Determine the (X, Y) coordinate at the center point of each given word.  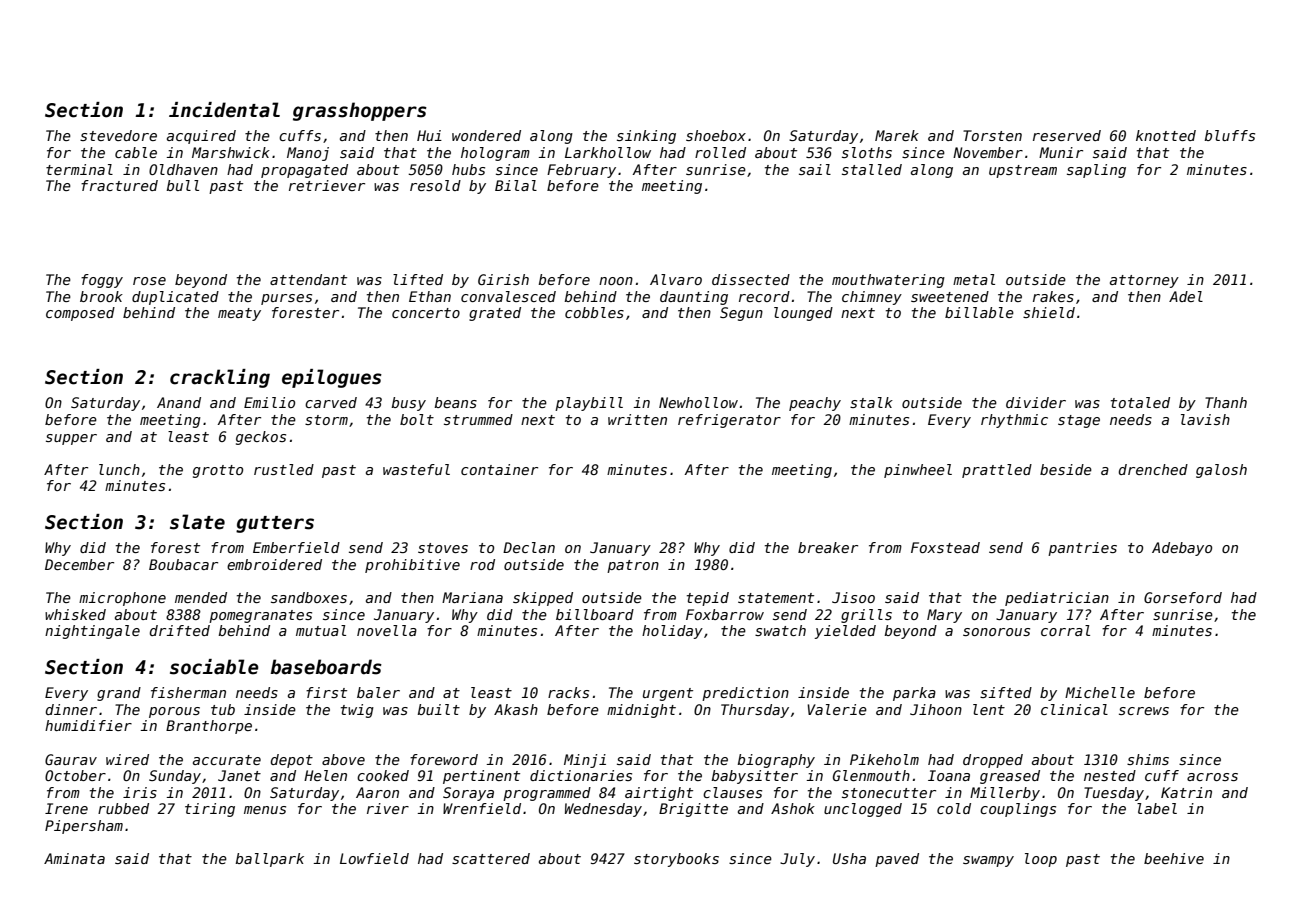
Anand (179, 402)
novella (387, 630)
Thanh (1226, 402)
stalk (871, 402)
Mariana (472, 597)
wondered (486, 135)
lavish (1205, 419)
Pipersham (84, 827)
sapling (1096, 171)
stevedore (118, 135)
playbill (589, 404)
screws (1144, 711)
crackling (220, 378)
